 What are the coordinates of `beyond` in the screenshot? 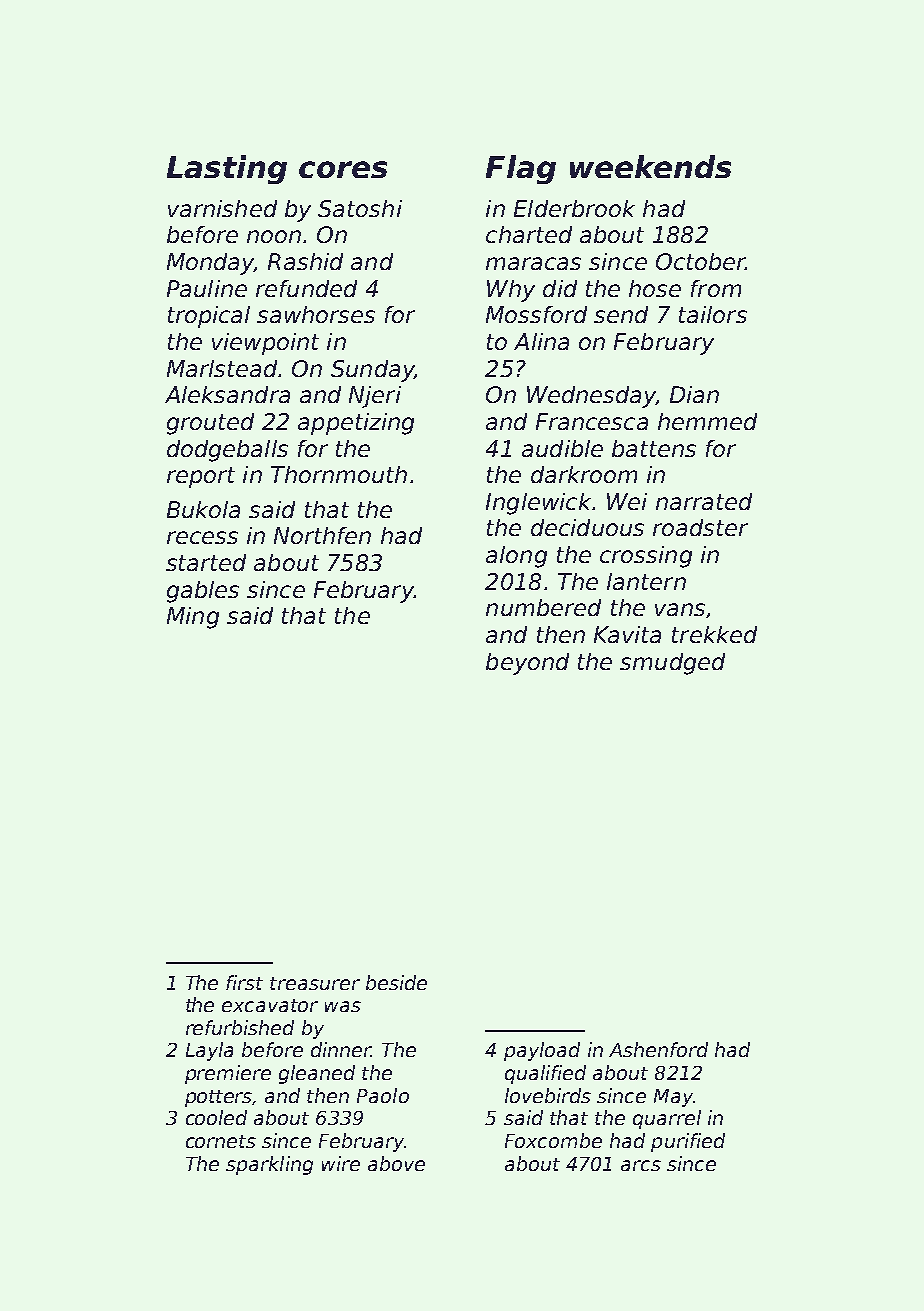 It's located at (527, 664).
